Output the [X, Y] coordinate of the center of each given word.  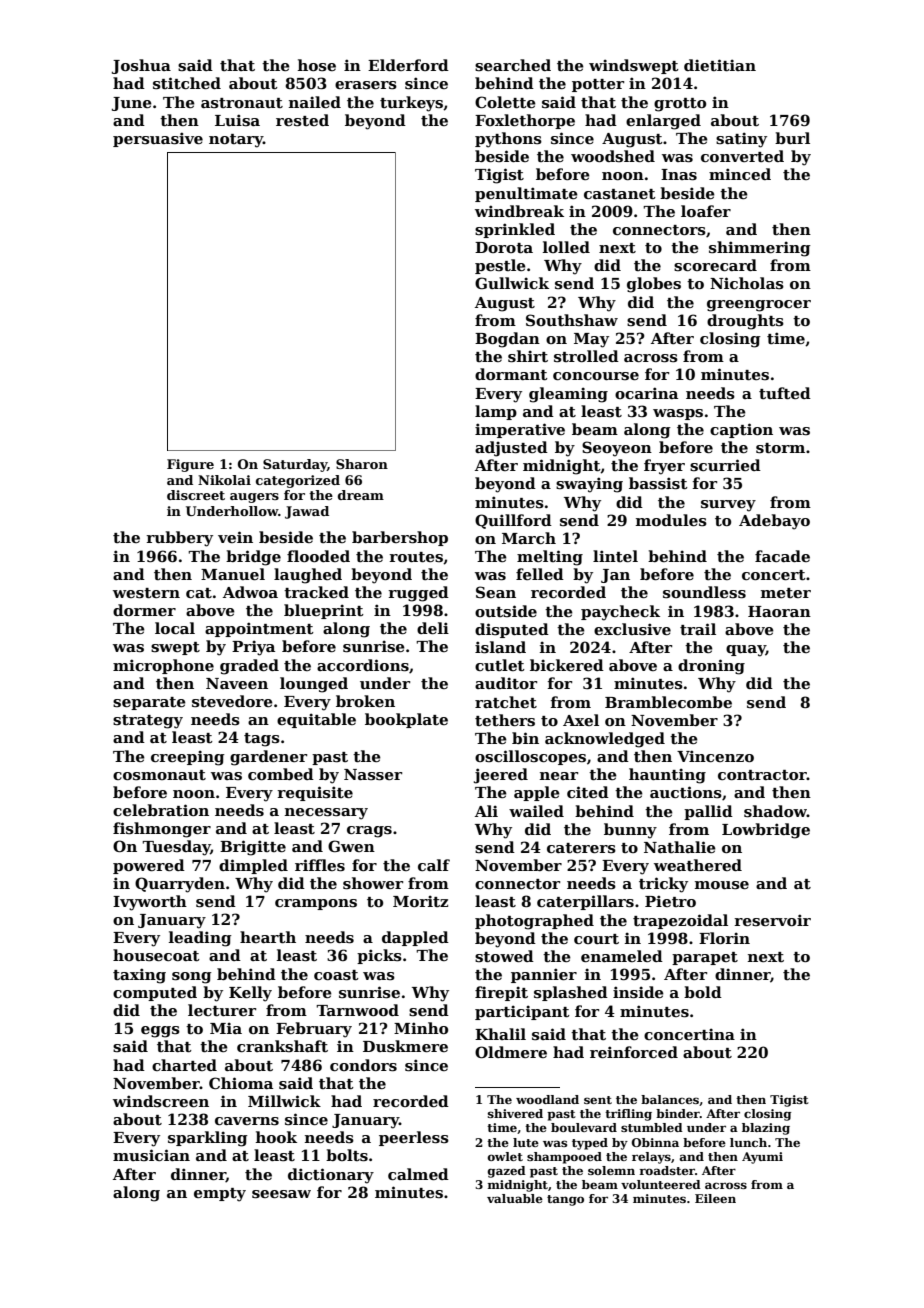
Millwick [284, 1101]
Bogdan [507, 340]
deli [433, 628]
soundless [704, 592]
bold [703, 992]
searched [513, 65]
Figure [190, 465]
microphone [163, 666]
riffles [320, 865]
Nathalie [680, 847]
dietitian [720, 65]
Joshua [141, 66]
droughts [745, 322]
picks [379, 956]
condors [363, 1065]
